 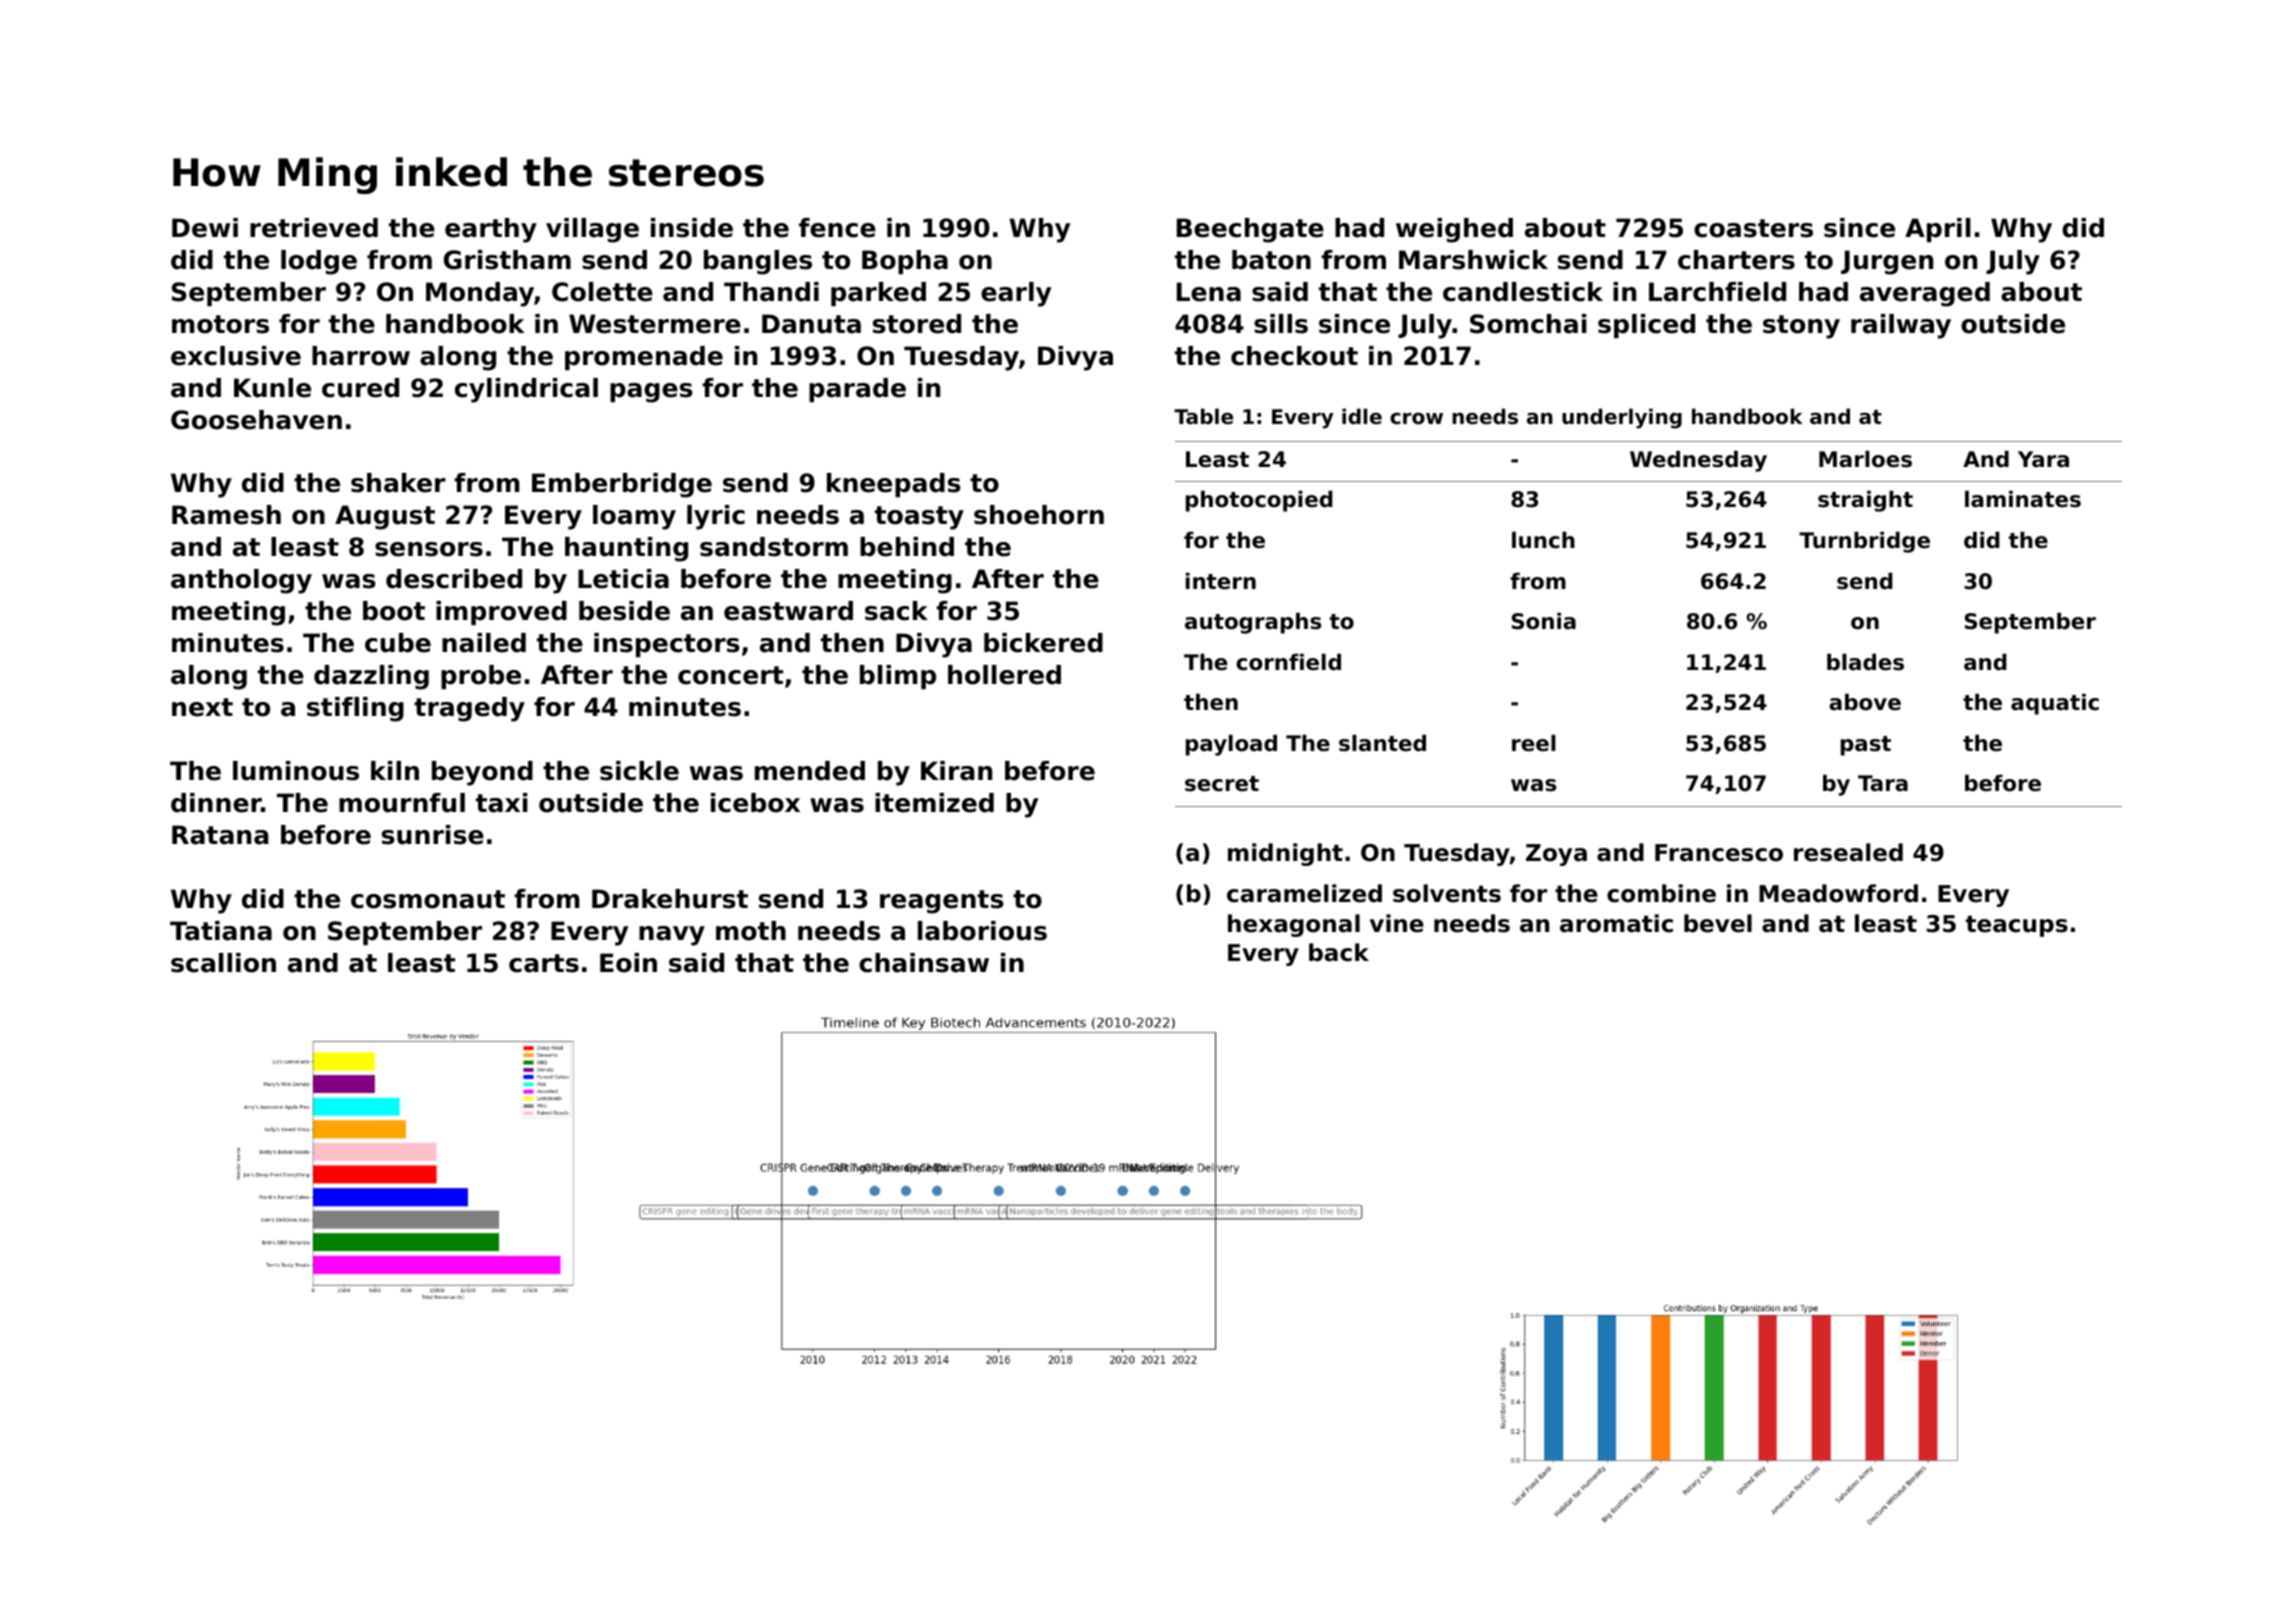 I want to click on intern, so click(x=1221, y=581).
